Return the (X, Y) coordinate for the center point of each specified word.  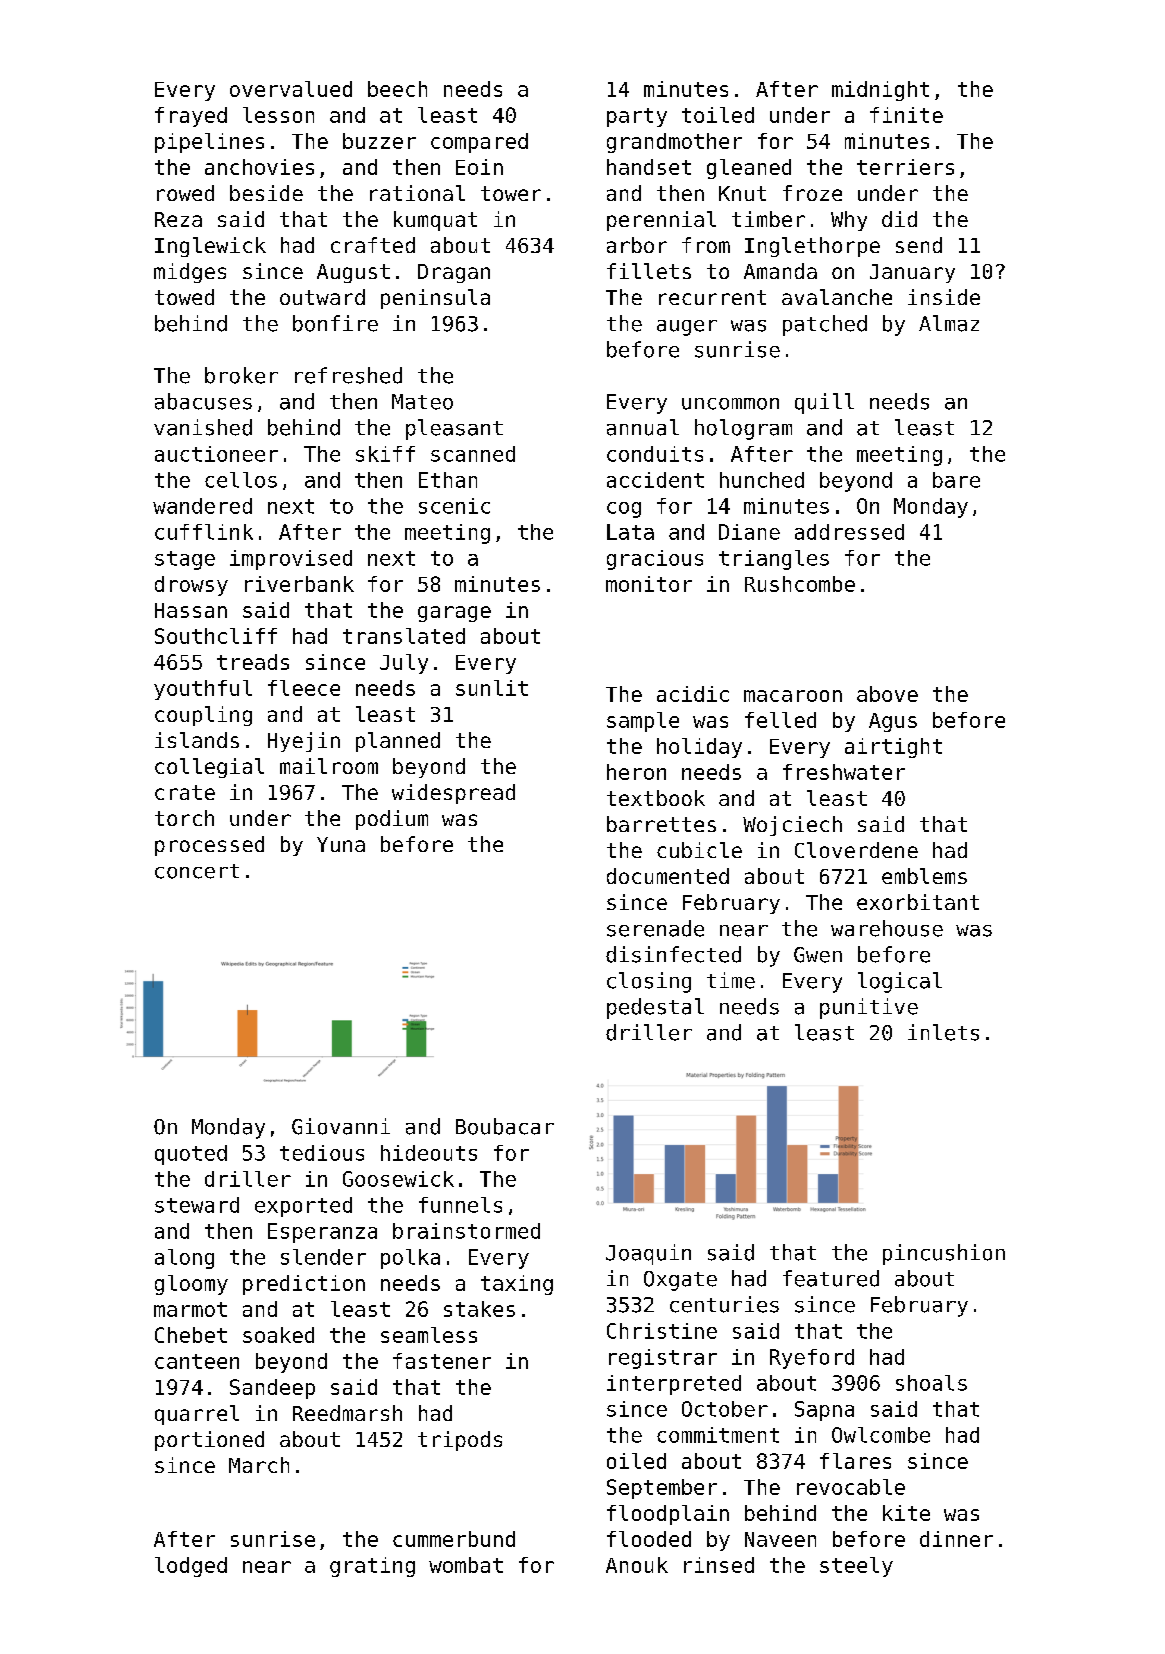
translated (404, 636)
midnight (880, 91)
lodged (191, 1567)
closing (649, 982)
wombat (466, 1565)
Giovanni (341, 1126)
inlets (943, 1032)
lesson (278, 115)
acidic (693, 694)
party (637, 117)
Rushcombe (800, 584)
